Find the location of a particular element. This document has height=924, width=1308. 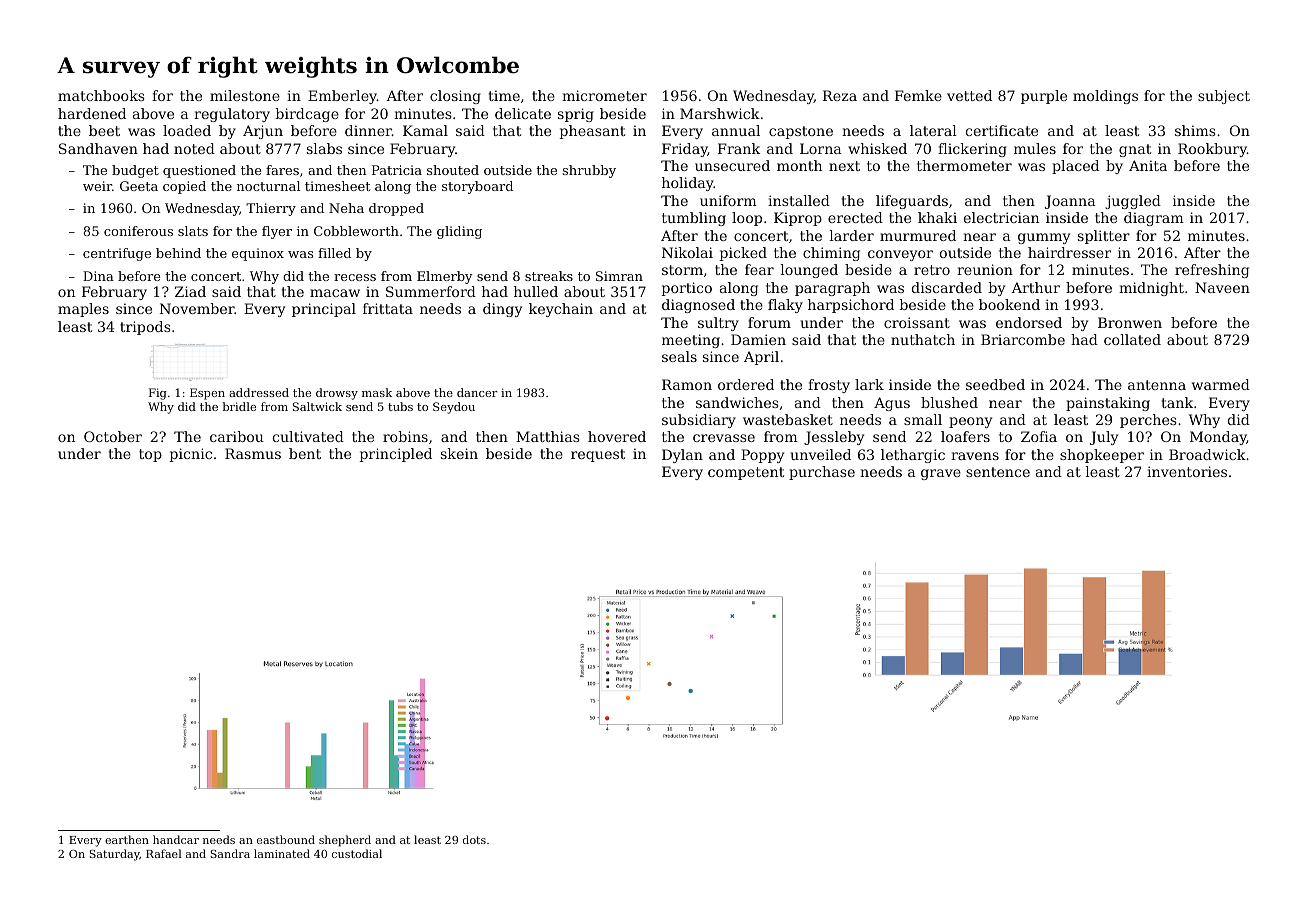

handcar is located at coordinates (176, 839).
